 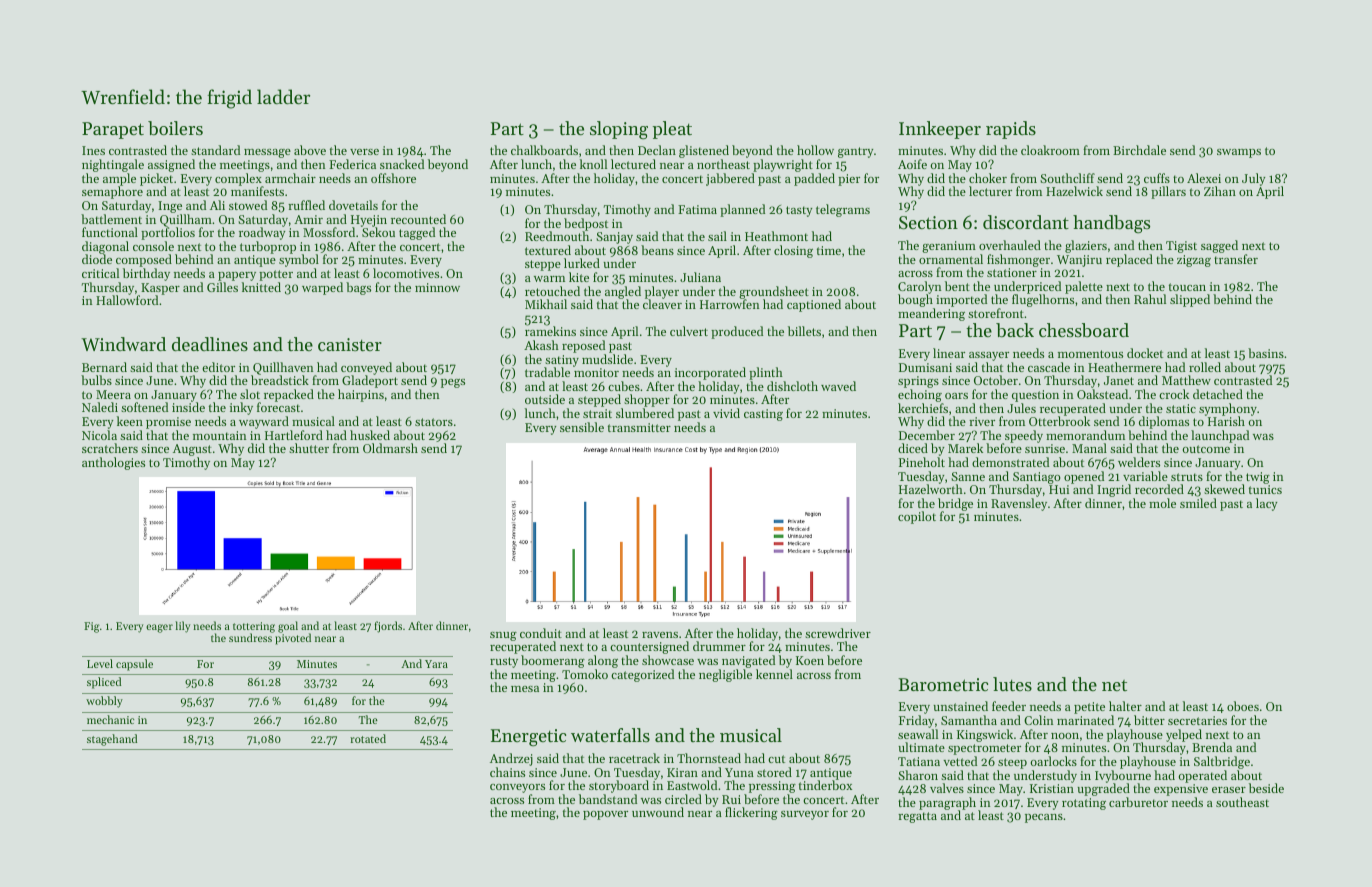 I want to click on strait, so click(x=597, y=413).
